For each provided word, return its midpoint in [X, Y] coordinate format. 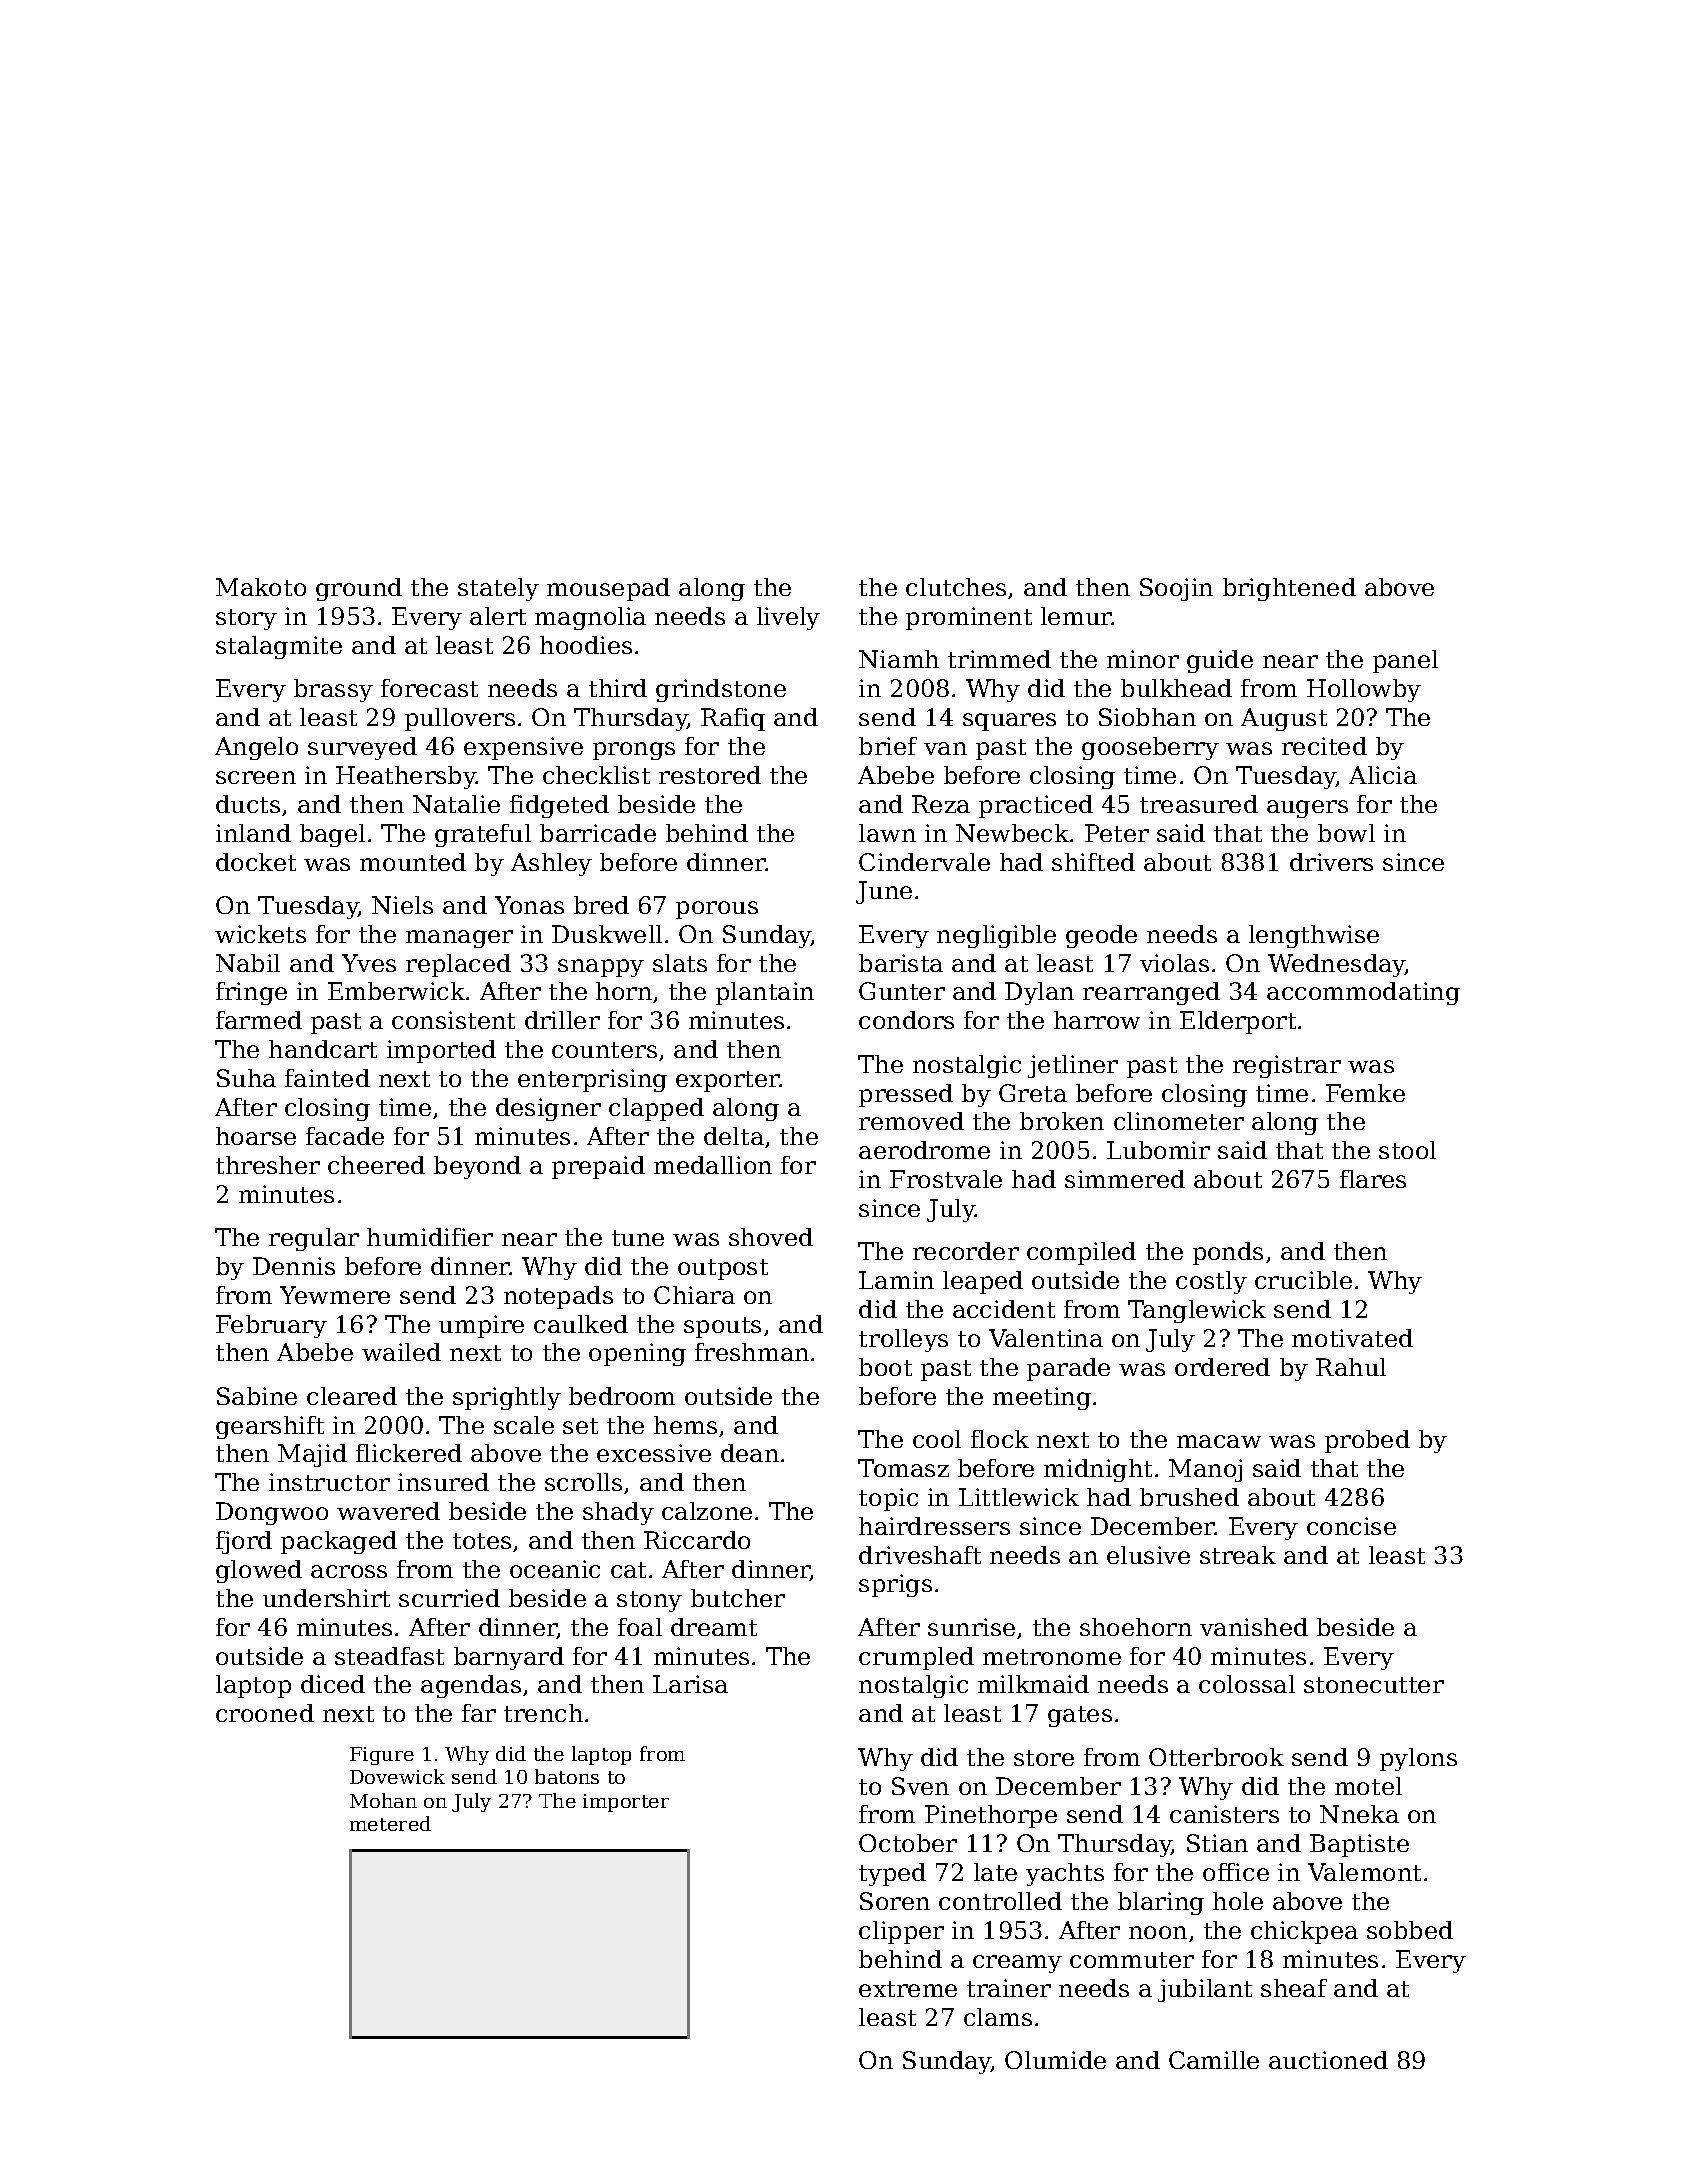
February [271, 1326]
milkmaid [1033, 1684]
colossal [1247, 1684]
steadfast [389, 1656]
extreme [908, 1989]
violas [1174, 963]
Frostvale [946, 1179]
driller [562, 1020]
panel [1405, 661]
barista [901, 963]
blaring [1161, 1903]
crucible [1303, 1280]
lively [788, 618]
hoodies [586, 645]
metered [390, 1823]
